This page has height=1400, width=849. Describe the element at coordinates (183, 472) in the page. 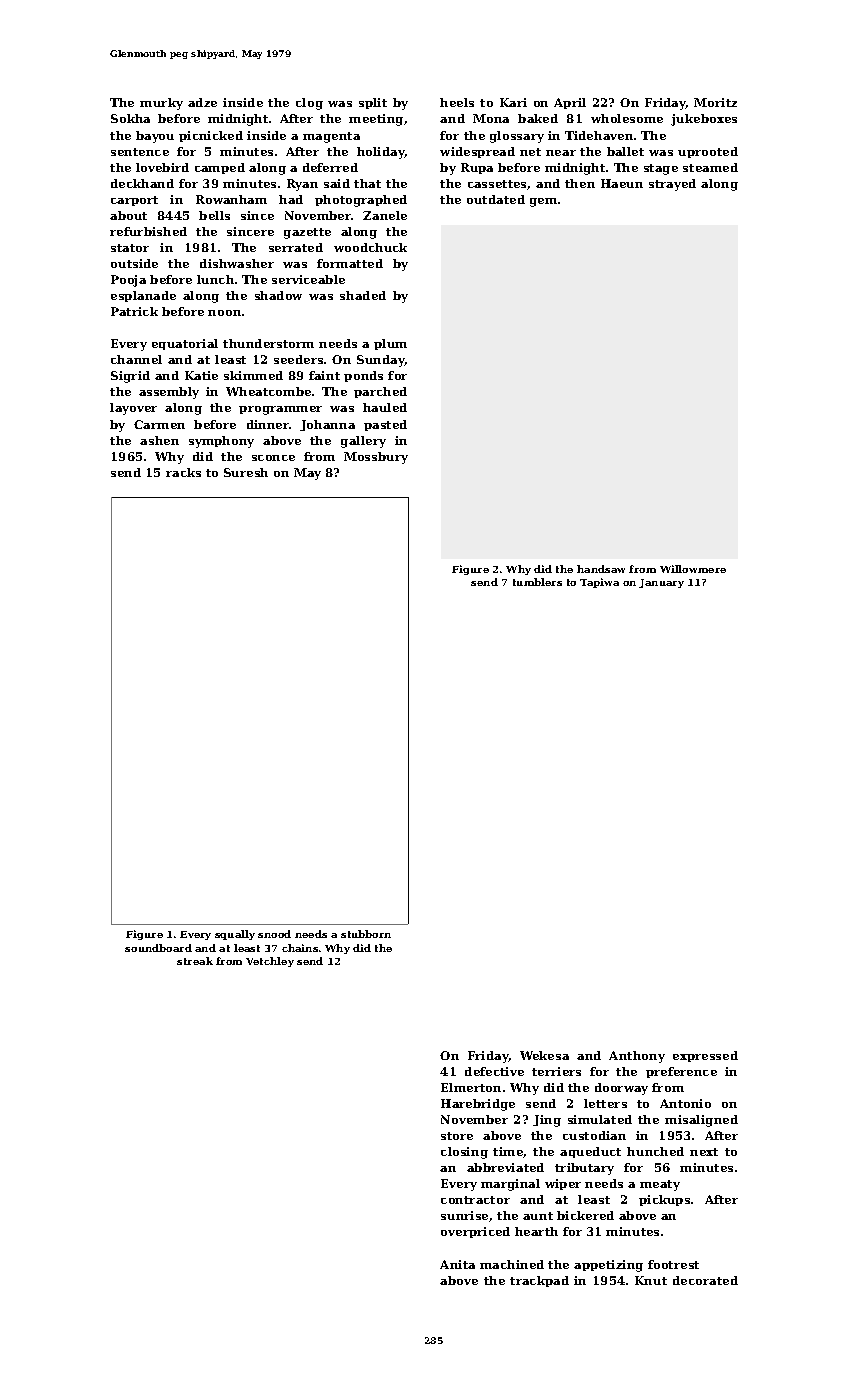

I see `racks` at that location.
